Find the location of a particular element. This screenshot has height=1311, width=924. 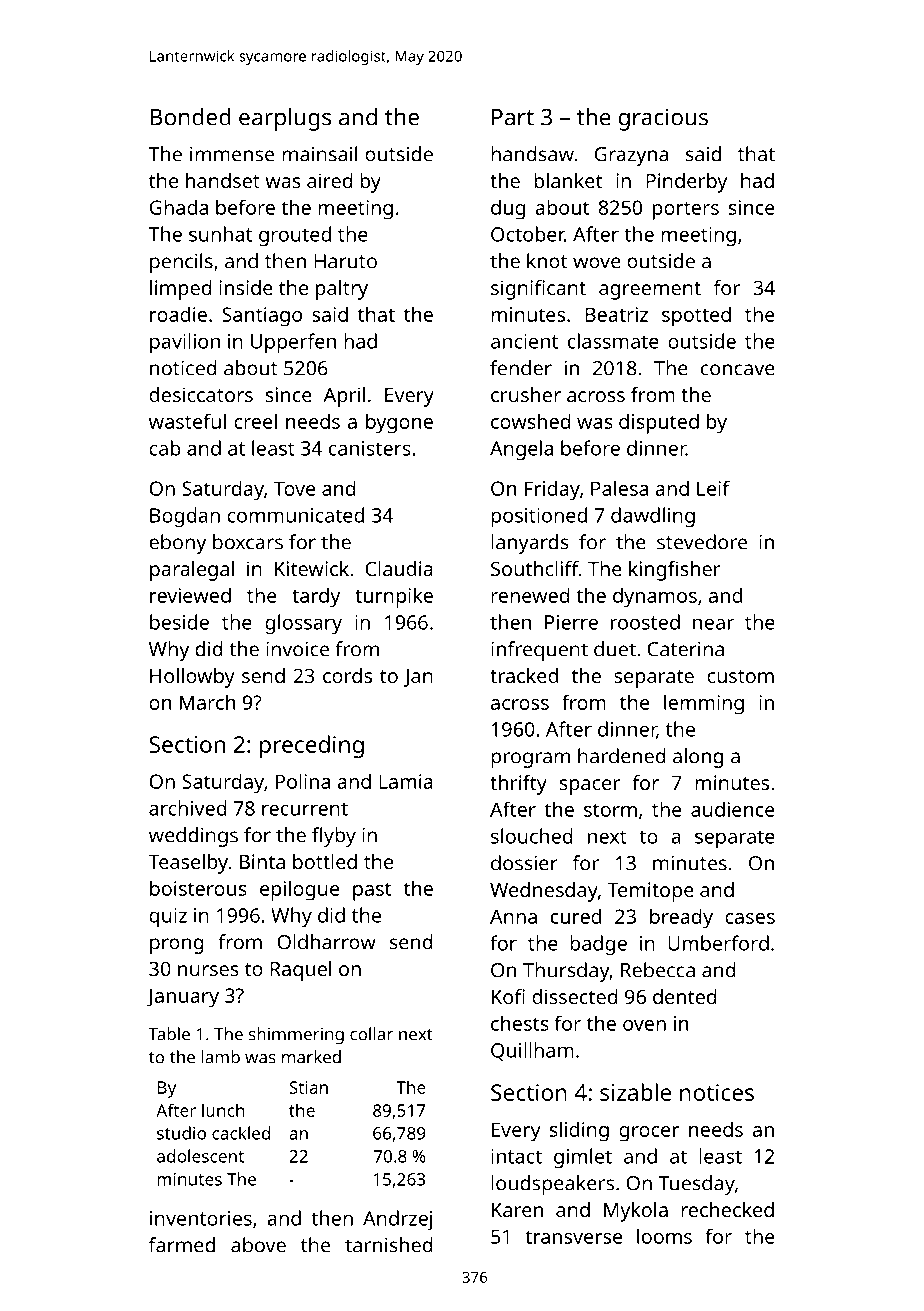

cords is located at coordinates (347, 675).
